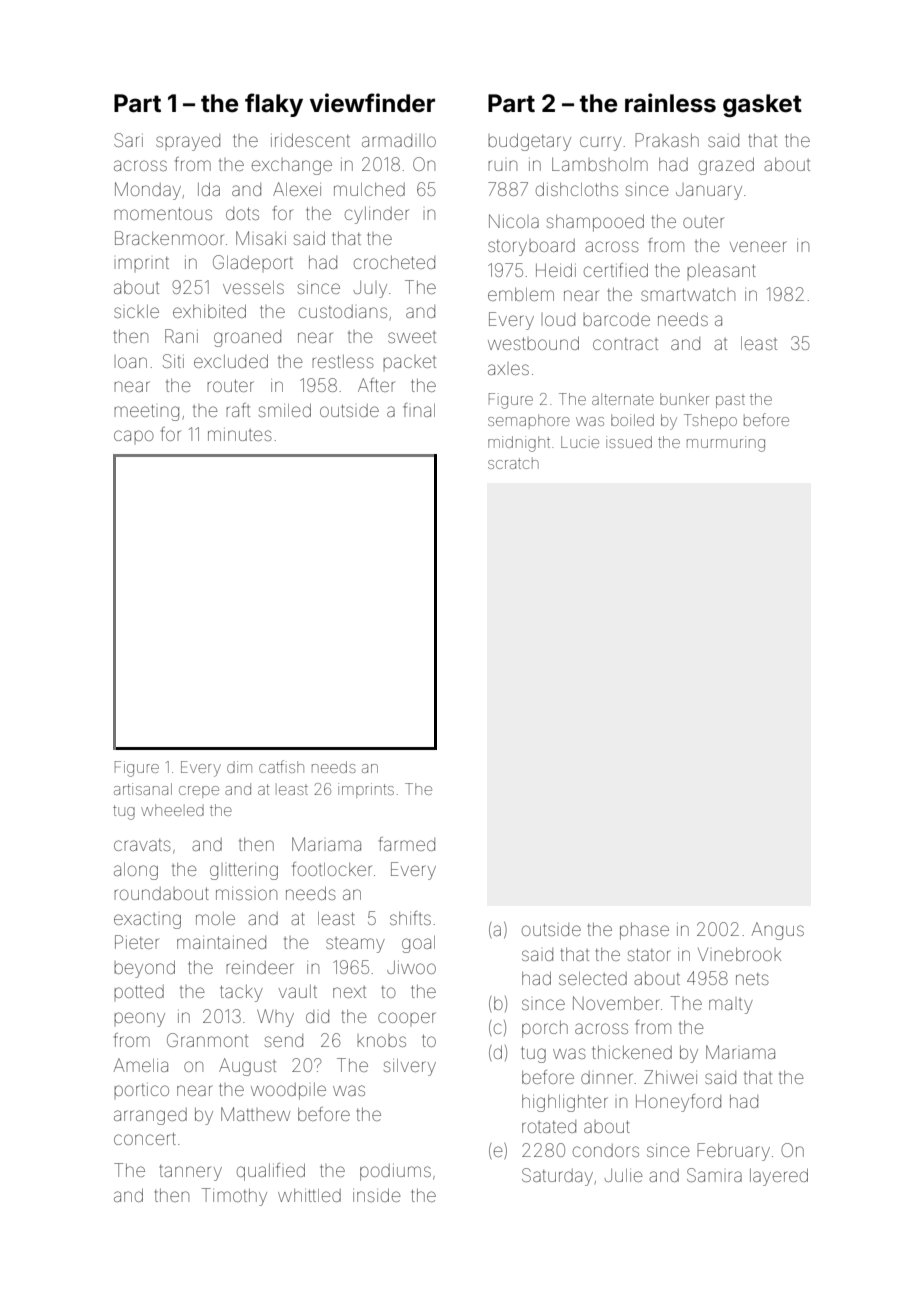 The width and height of the document is (924, 1311). Describe the element at coordinates (508, 369) in the document. I see `axles` at that location.
